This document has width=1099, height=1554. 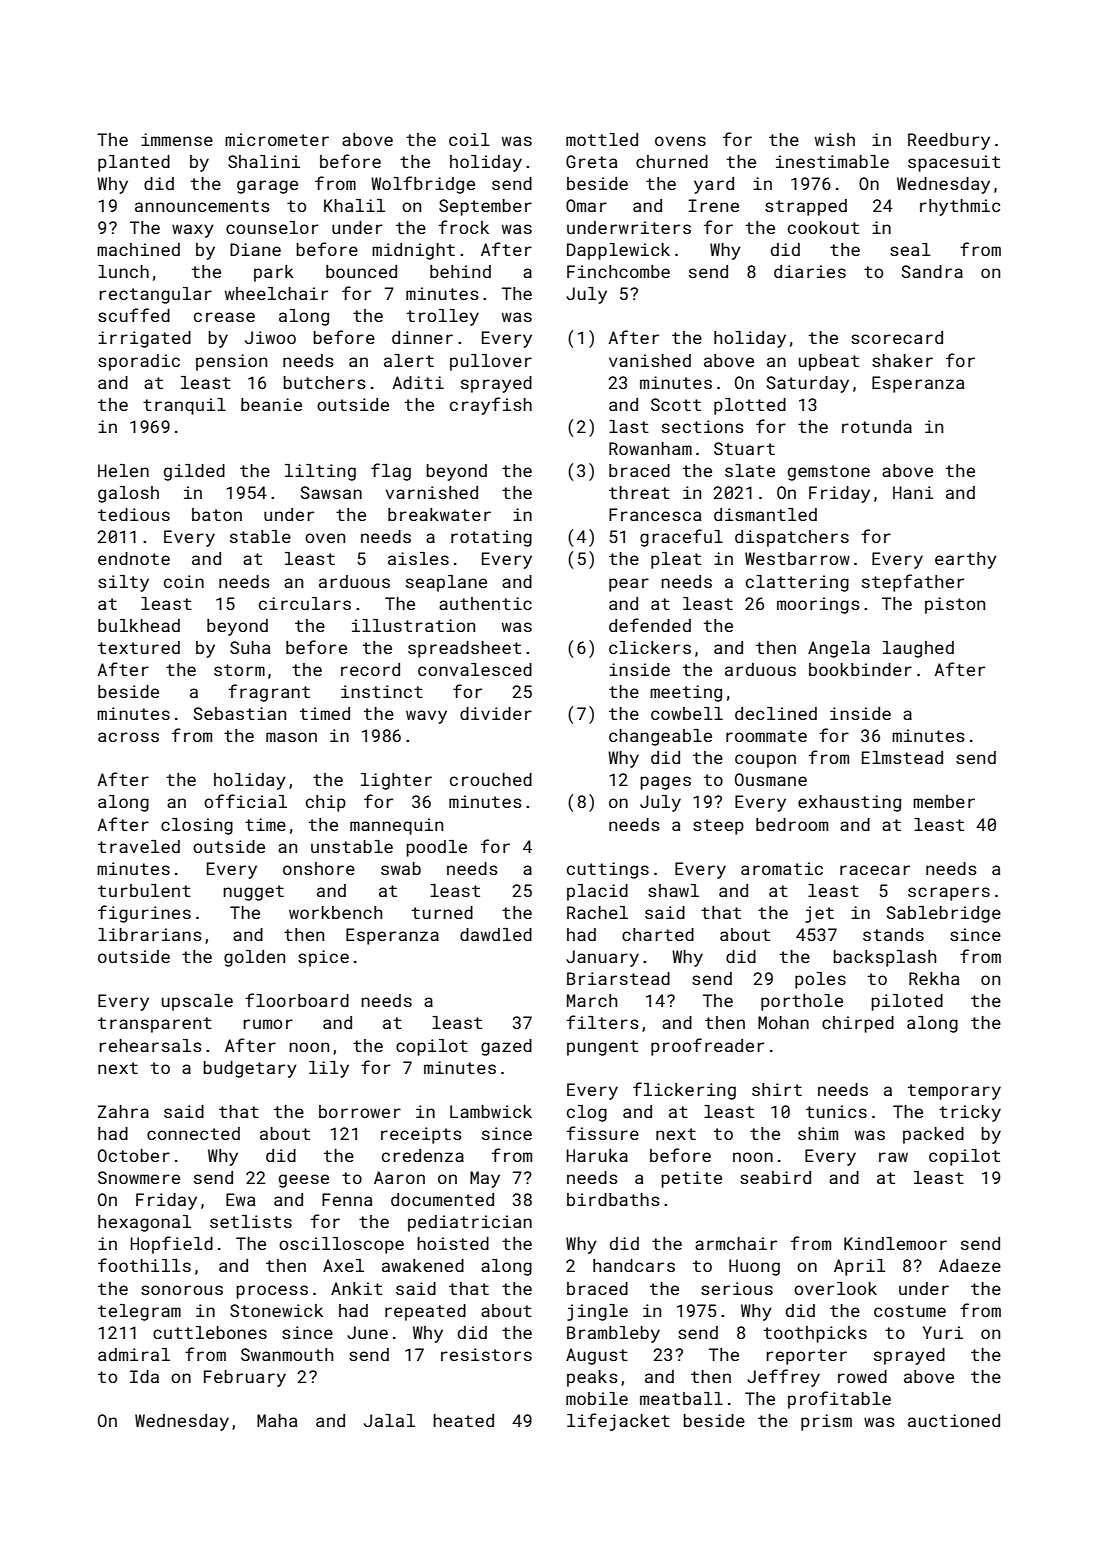 What do you see at coordinates (177, 139) in the document?
I see `immense` at bounding box center [177, 139].
